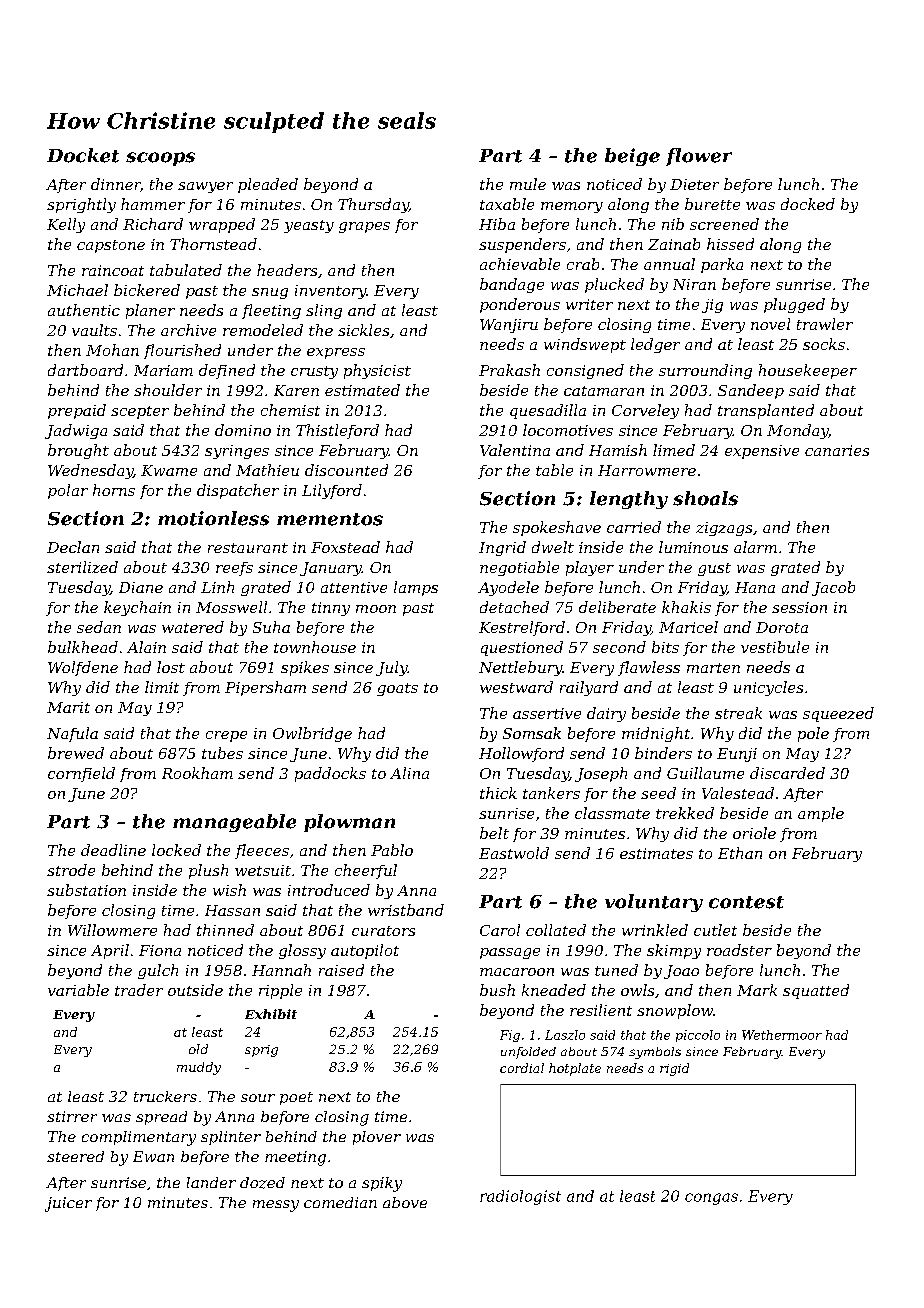 The width and height of the screenshot is (924, 1308). What do you see at coordinates (258, 1098) in the screenshot?
I see `sour` at bounding box center [258, 1098].
